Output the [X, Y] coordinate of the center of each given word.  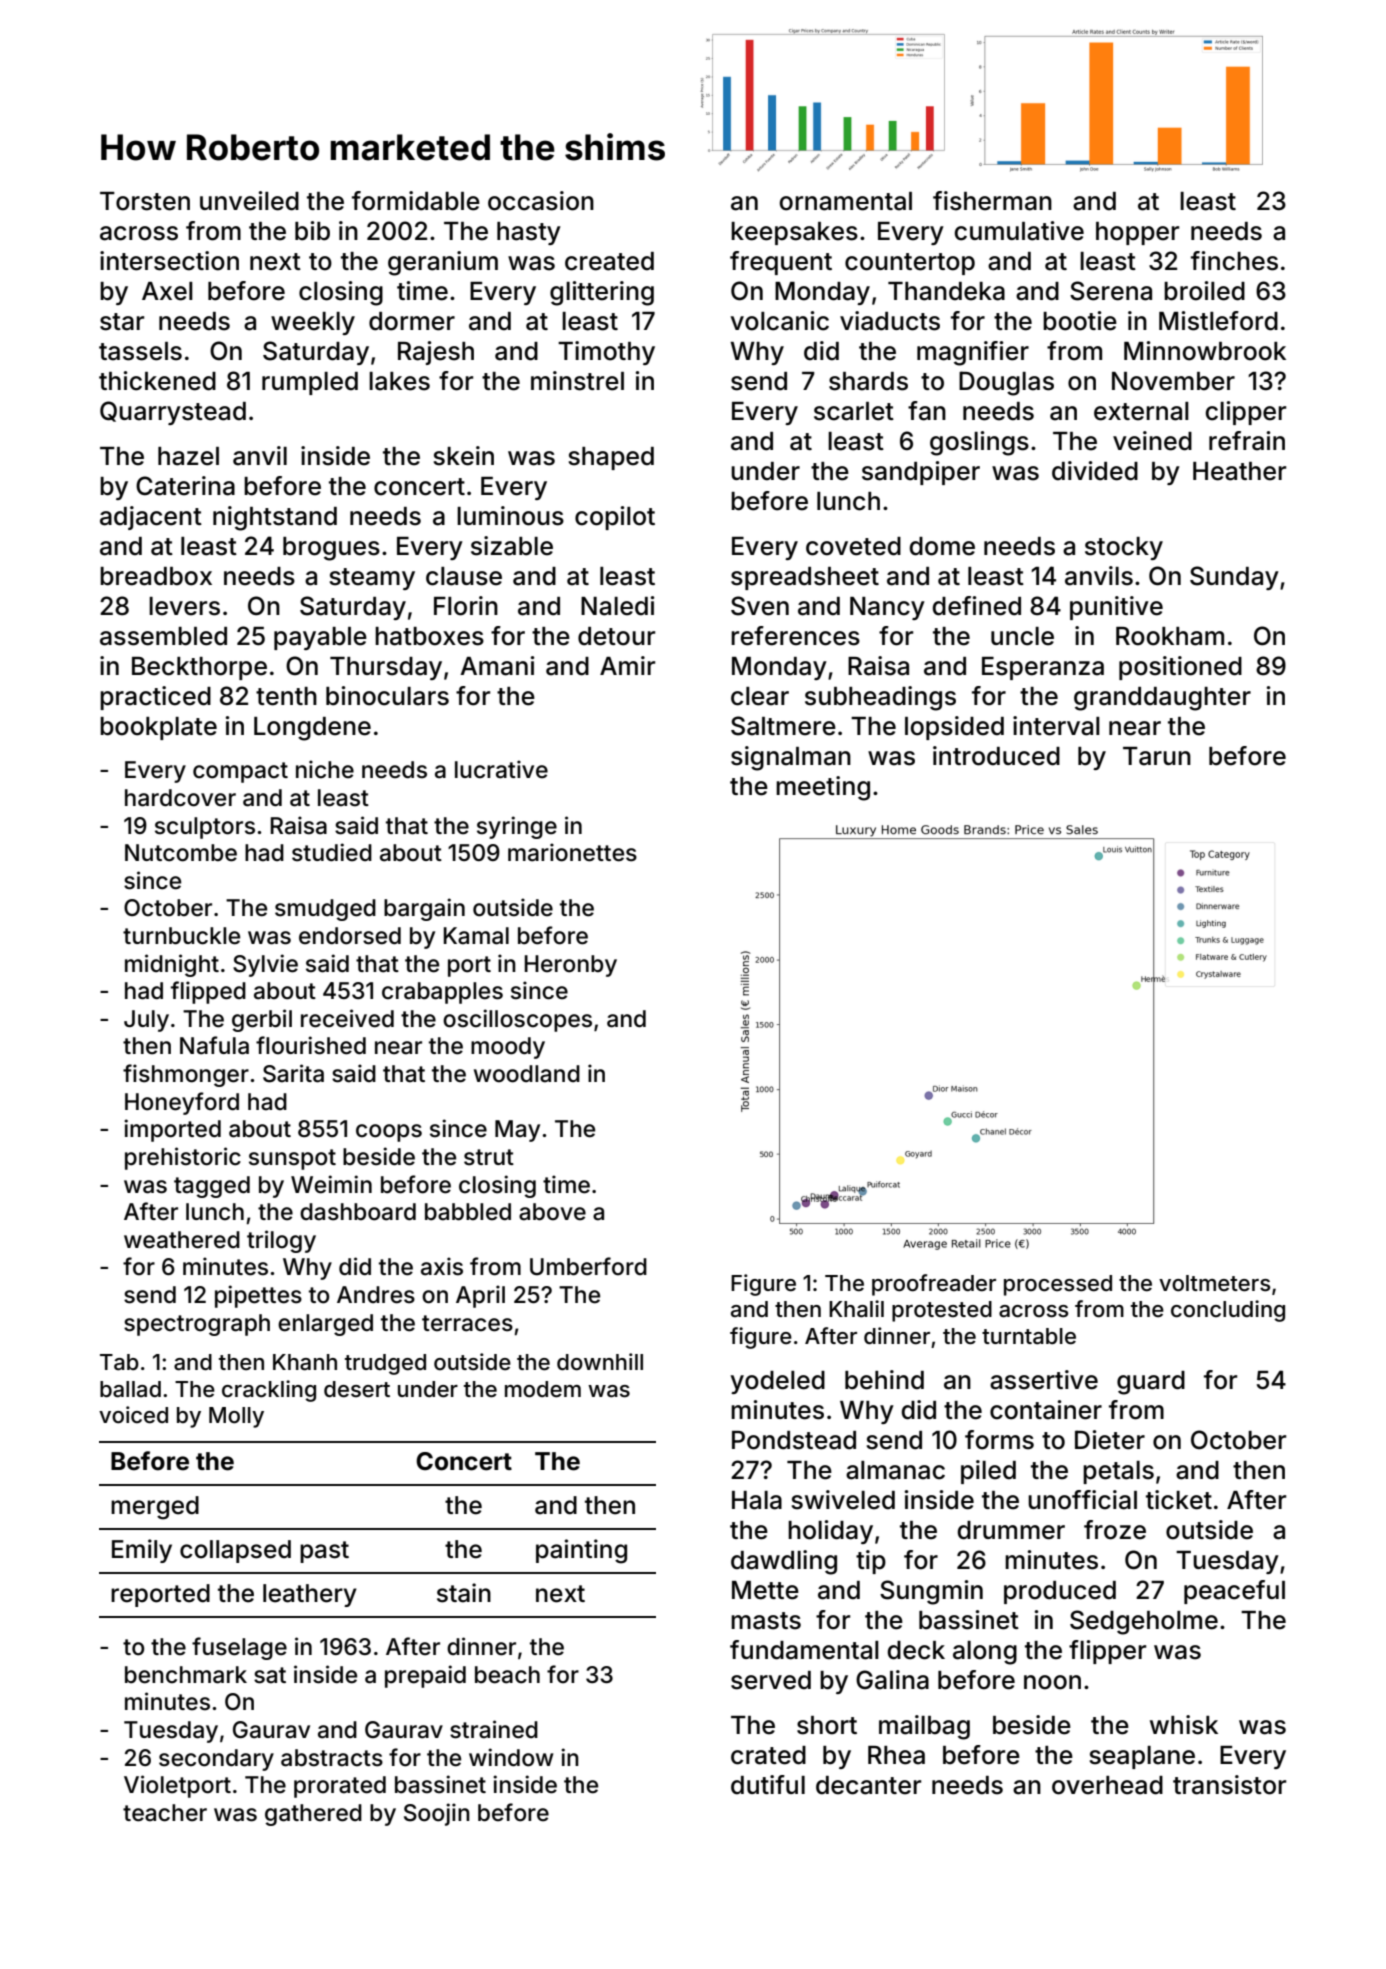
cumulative [1019, 231]
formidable [416, 201]
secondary [216, 1760]
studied [332, 852]
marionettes [572, 852]
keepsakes [794, 233]
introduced [996, 756]
